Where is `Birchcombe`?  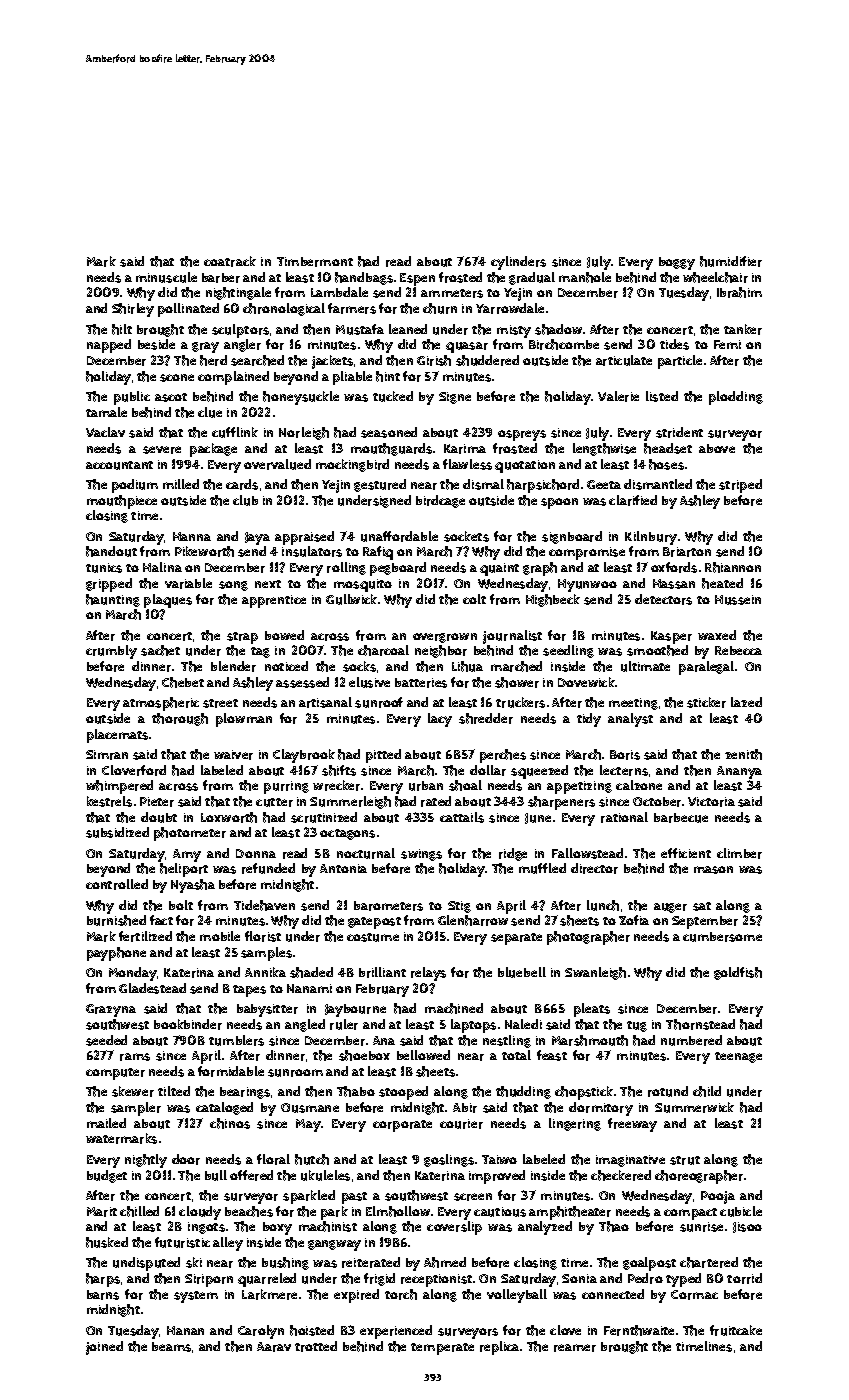 Birchcombe is located at coordinates (564, 344).
